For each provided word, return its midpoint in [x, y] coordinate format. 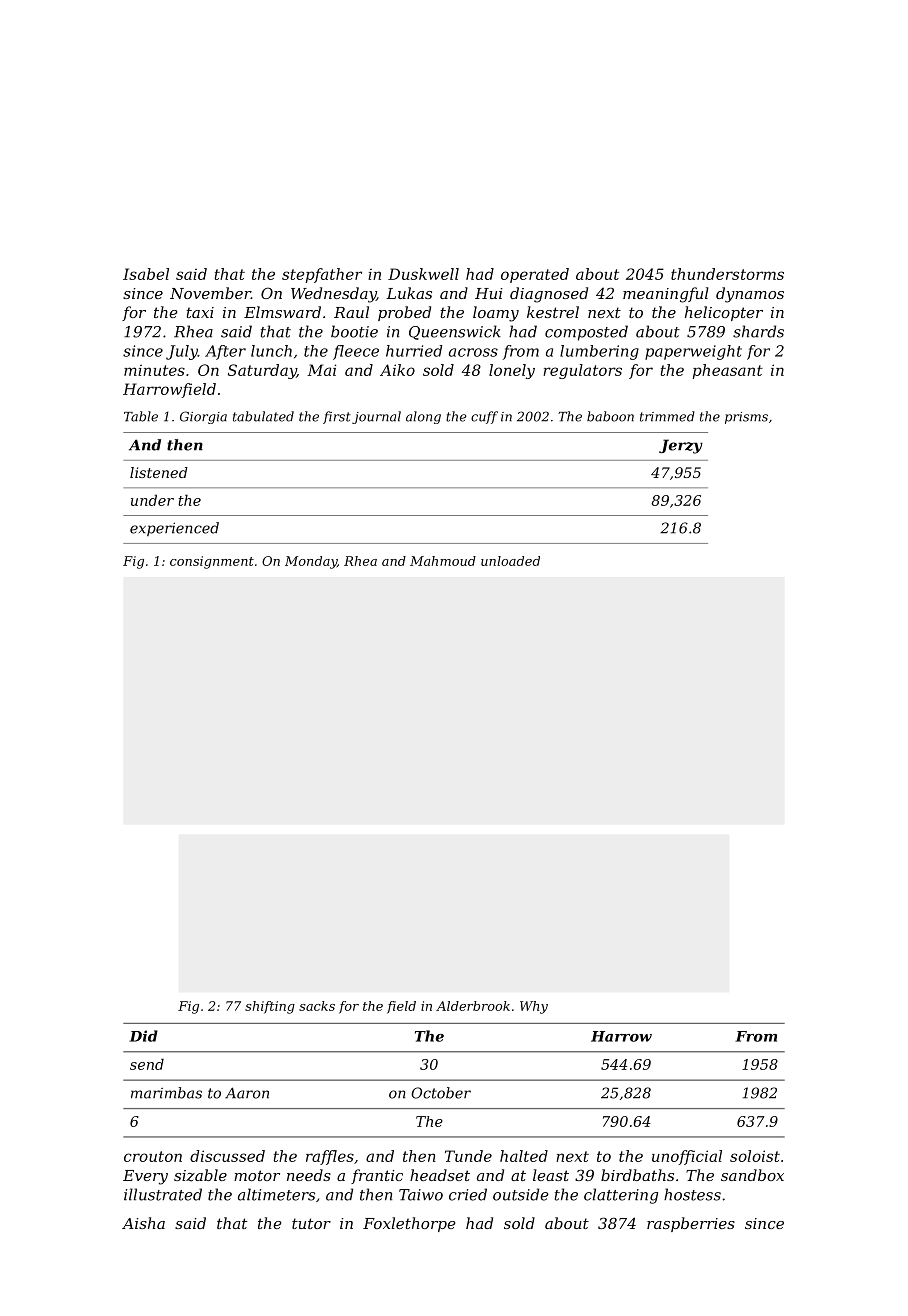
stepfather [322, 275]
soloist [755, 1156]
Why [534, 1007]
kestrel [553, 312]
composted [586, 333]
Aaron [247, 1093]
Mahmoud [443, 561]
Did [143, 1036]
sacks [317, 1006]
